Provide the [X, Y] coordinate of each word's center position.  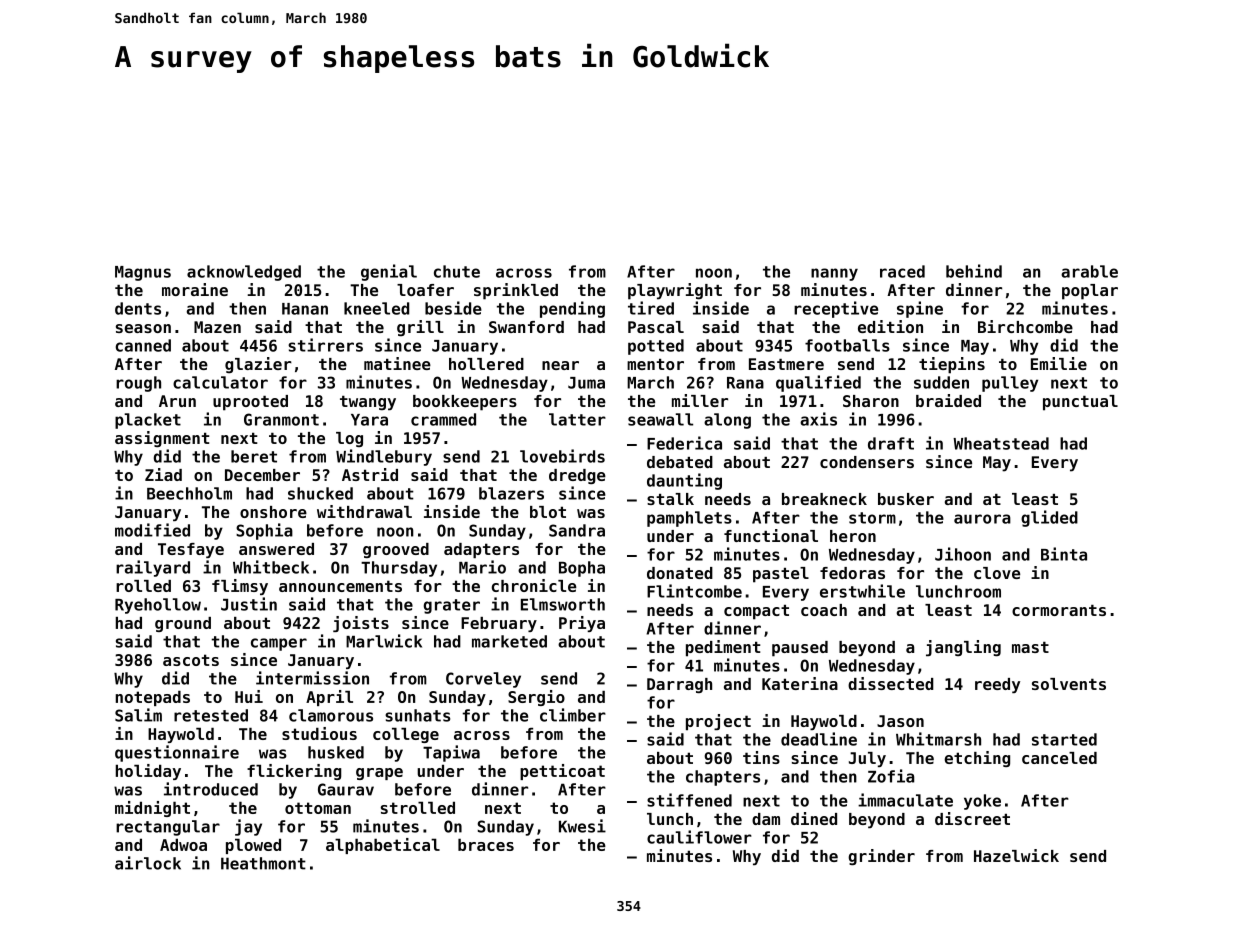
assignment [162, 439]
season [143, 328]
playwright [675, 291]
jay [248, 827]
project [718, 722]
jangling [963, 648]
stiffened [689, 800]
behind [974, 271]
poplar [1090, 292]
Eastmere [786, 364]
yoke [982, 802]
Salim [138, 715]
